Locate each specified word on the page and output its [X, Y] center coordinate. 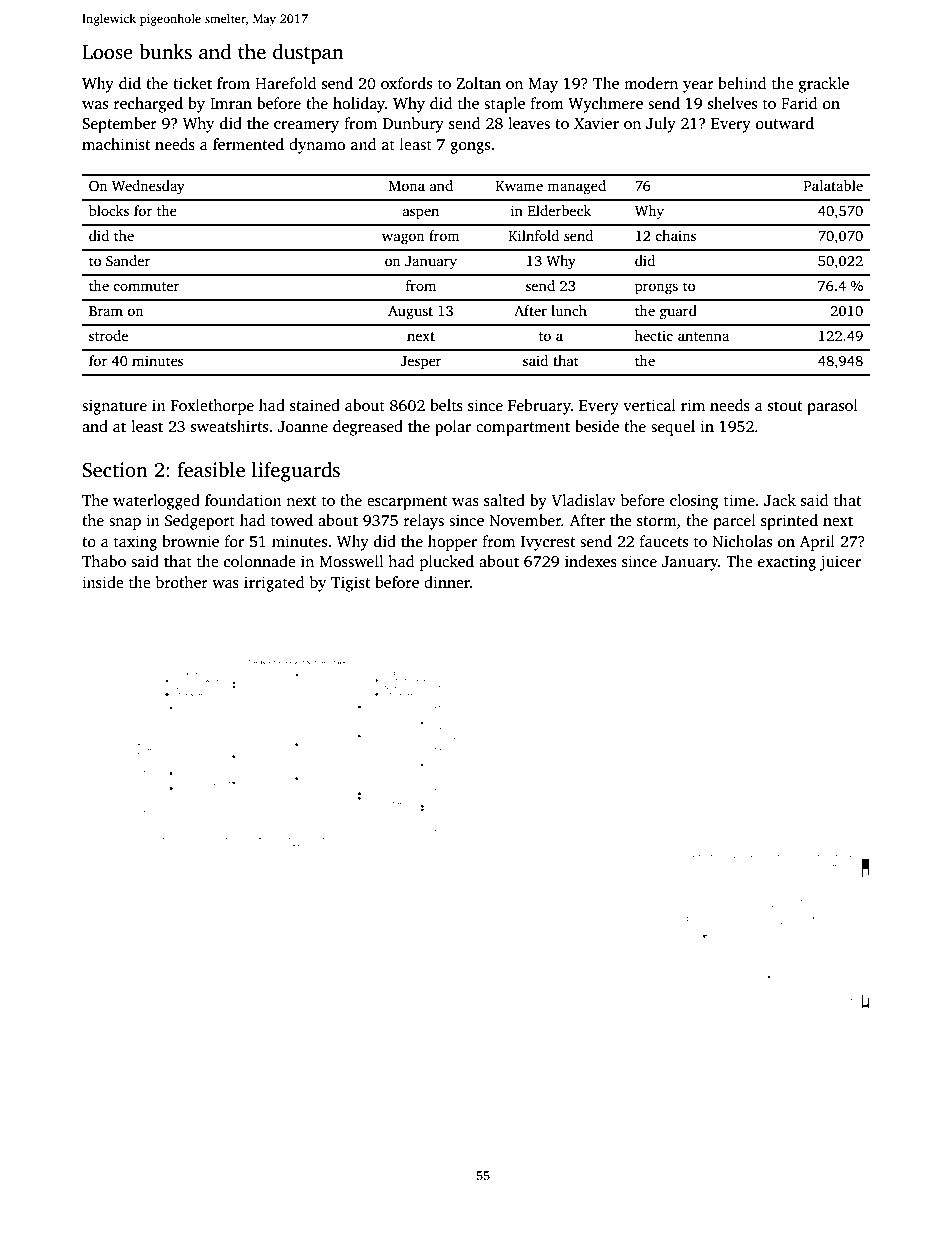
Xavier [596, 123]
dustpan [308, 54]
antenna [703, 336]
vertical [649, 405]
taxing [135, 543]
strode [108, 335]
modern [651, 83]
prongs [656, 289]
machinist [116, 144]
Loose [107, 52]
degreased [368, 428]
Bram [106, 311]
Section [115, 470]
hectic [654, 335]
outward [785, 123]
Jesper [421, 363]
